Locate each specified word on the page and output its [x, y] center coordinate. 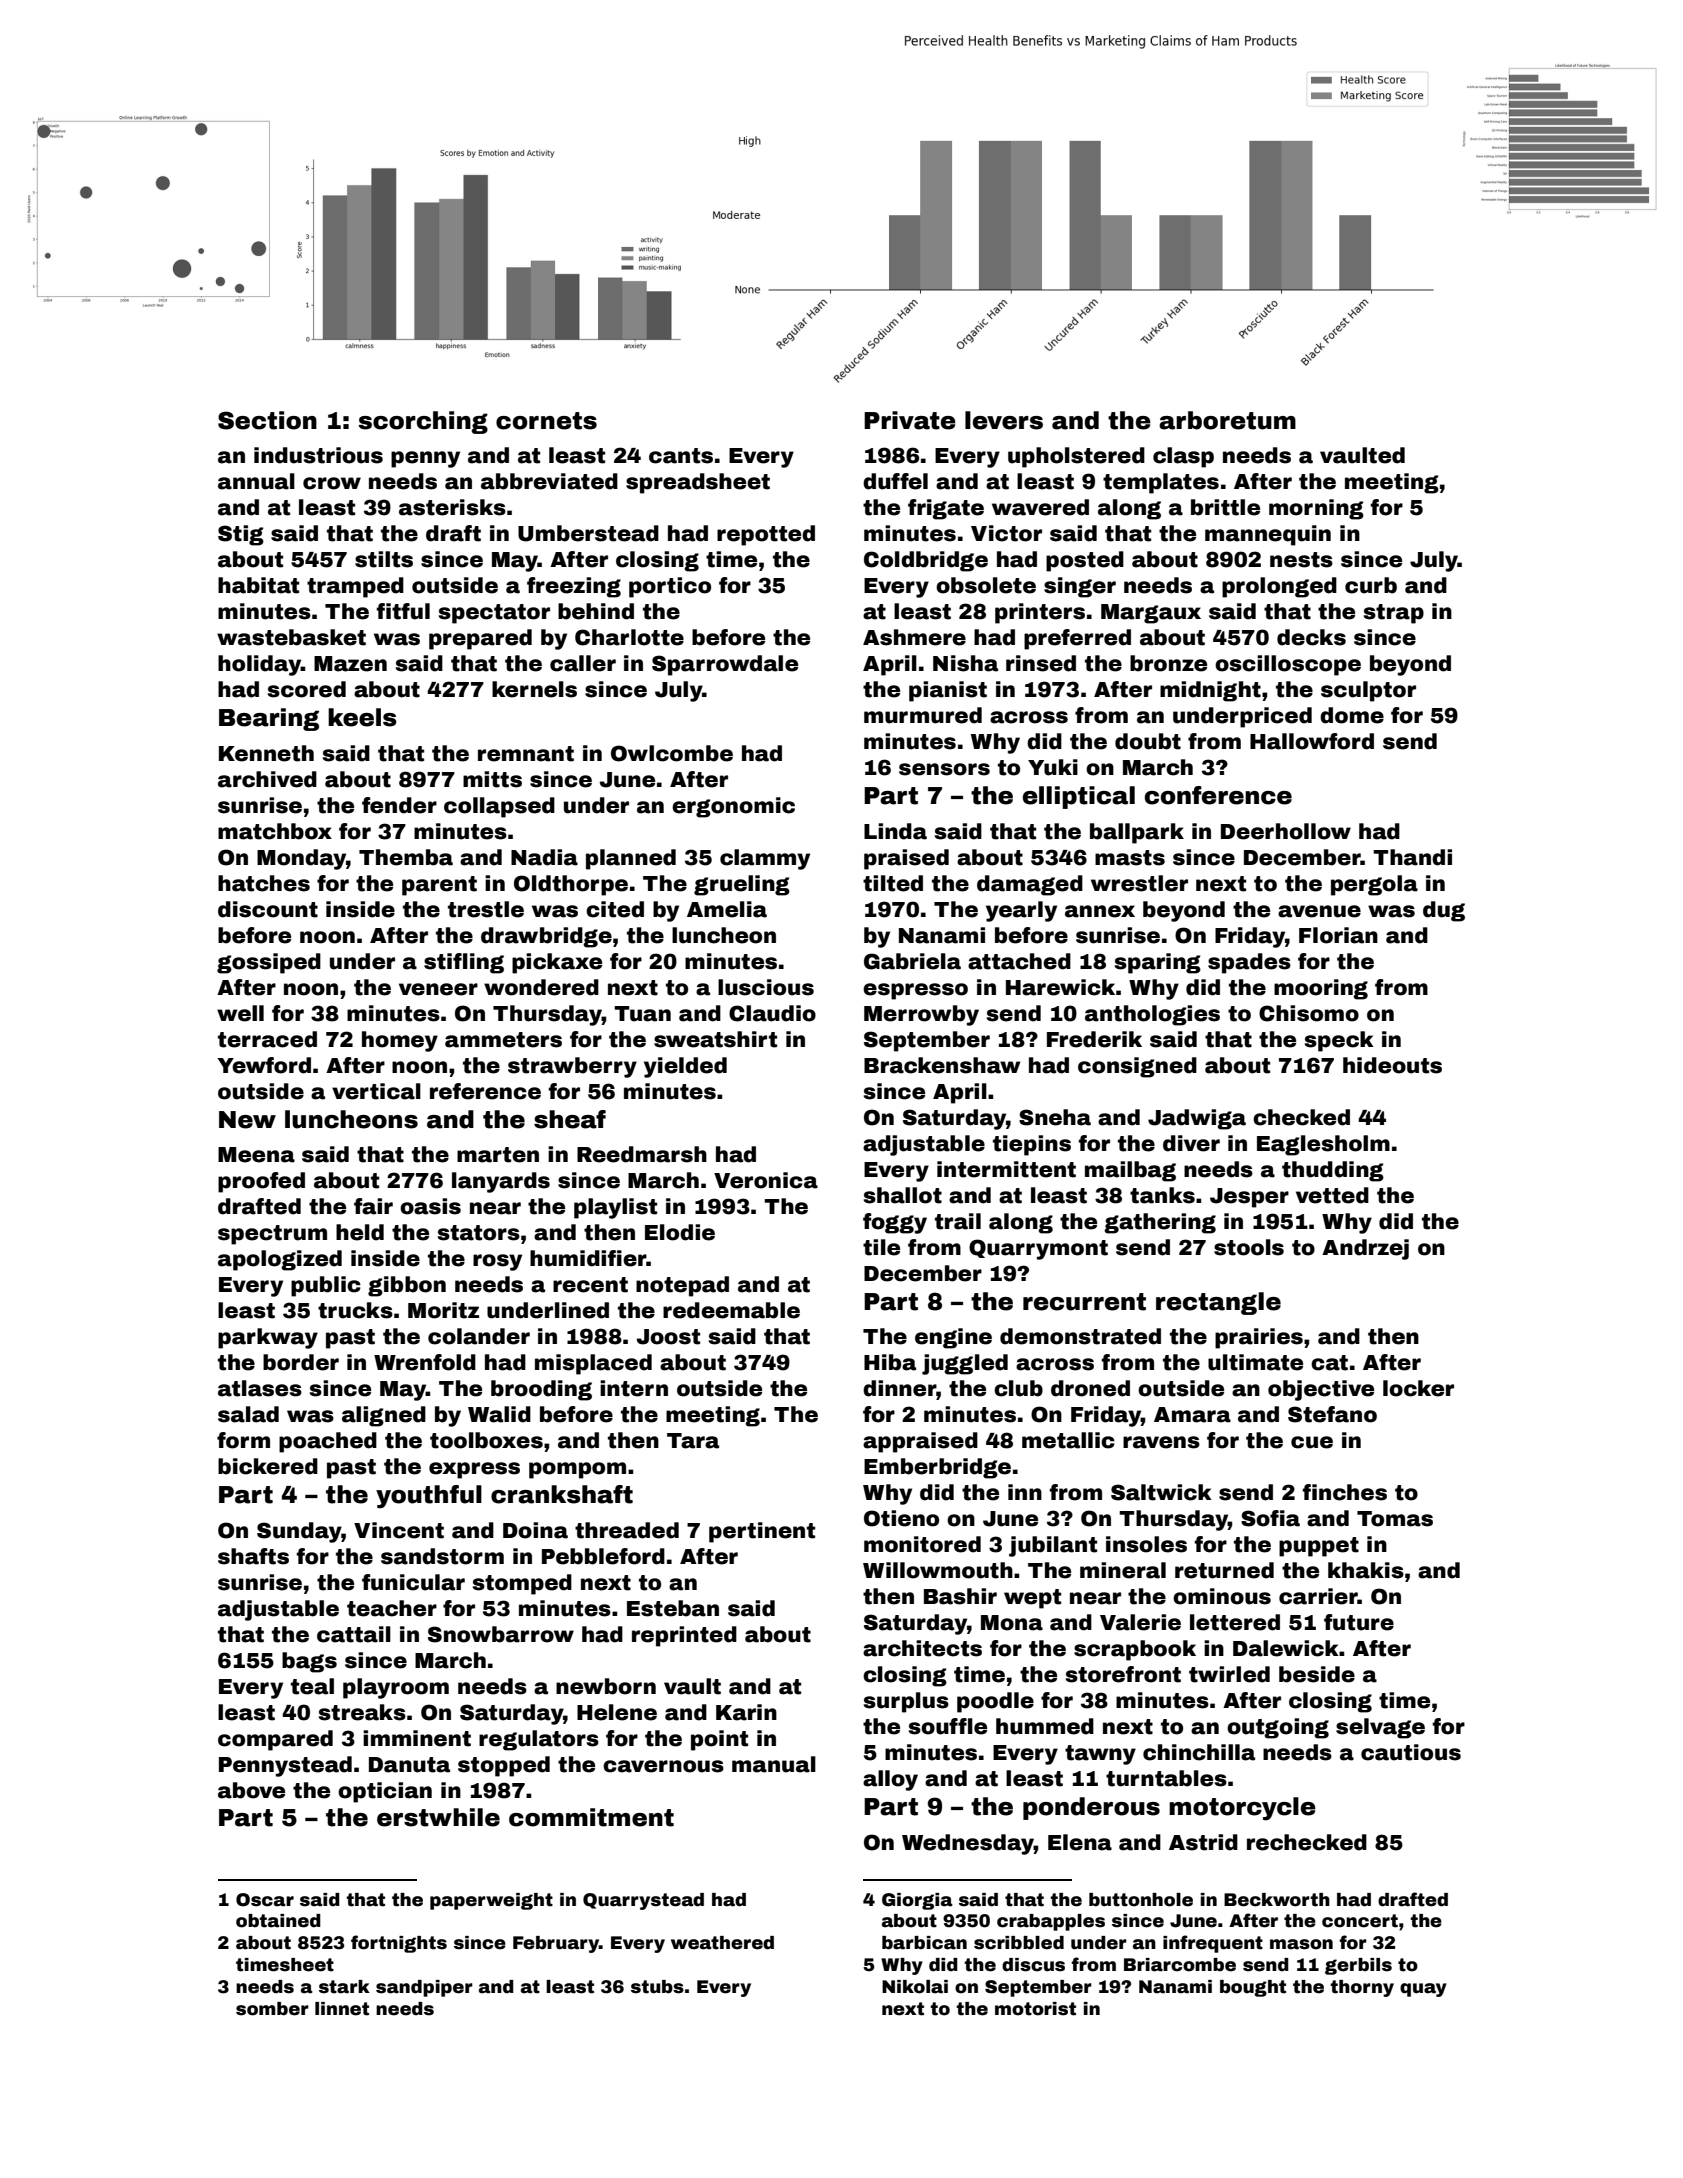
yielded [685, 1067]
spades [1249, 963]
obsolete [986, 585]
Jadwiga [1197, 1119]
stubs [657, 1987]
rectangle [1218, 1303]
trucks [355, 1310]
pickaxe [557, 963]
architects [922, 1648]
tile [881, 1247]
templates [1161, 483]
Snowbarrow [501, 1634]
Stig [241, 535]
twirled [1229, 1674]
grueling [742, 885]
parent [439, 886]
